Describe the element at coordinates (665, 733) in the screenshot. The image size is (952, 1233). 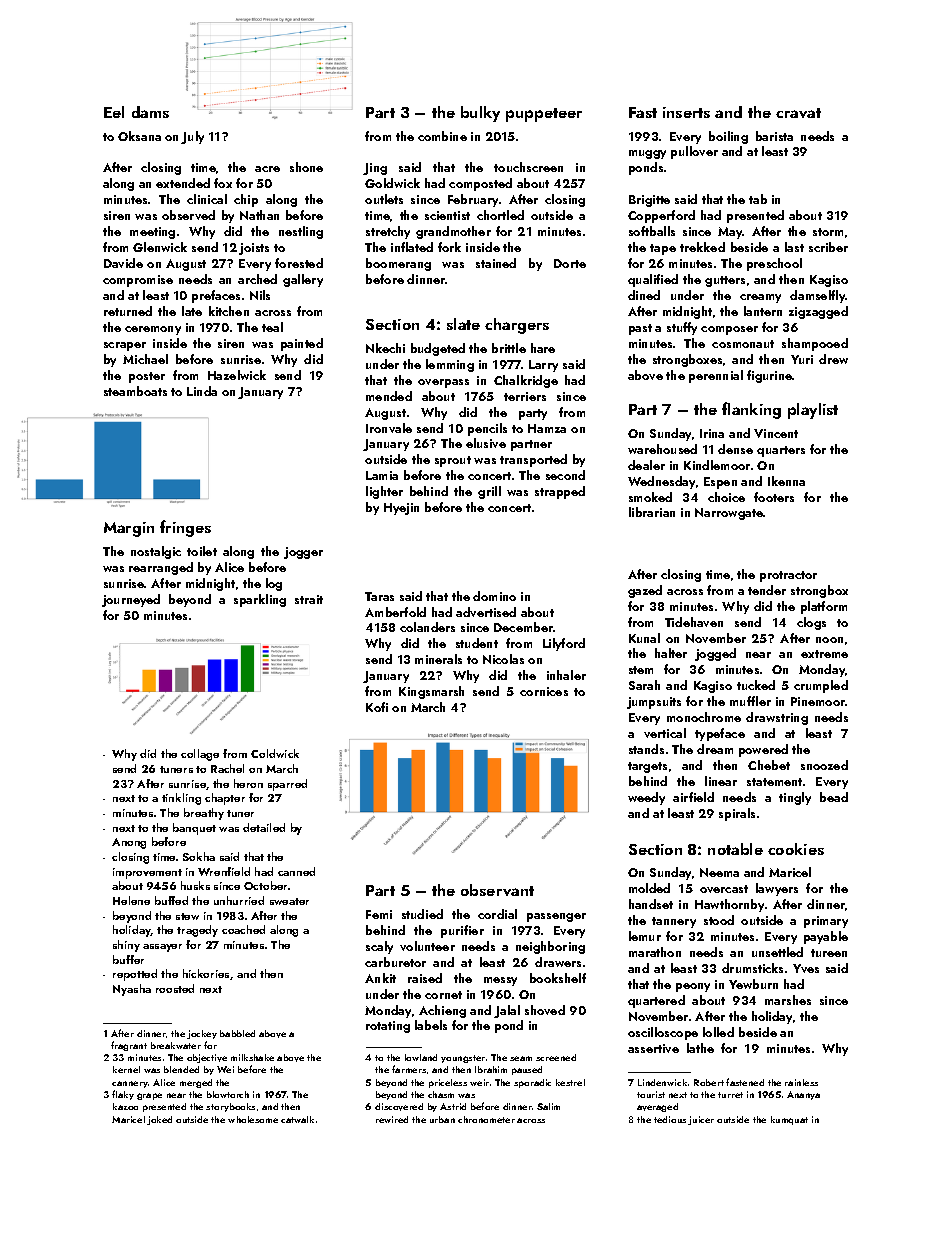
I see `vertical` at that location.
